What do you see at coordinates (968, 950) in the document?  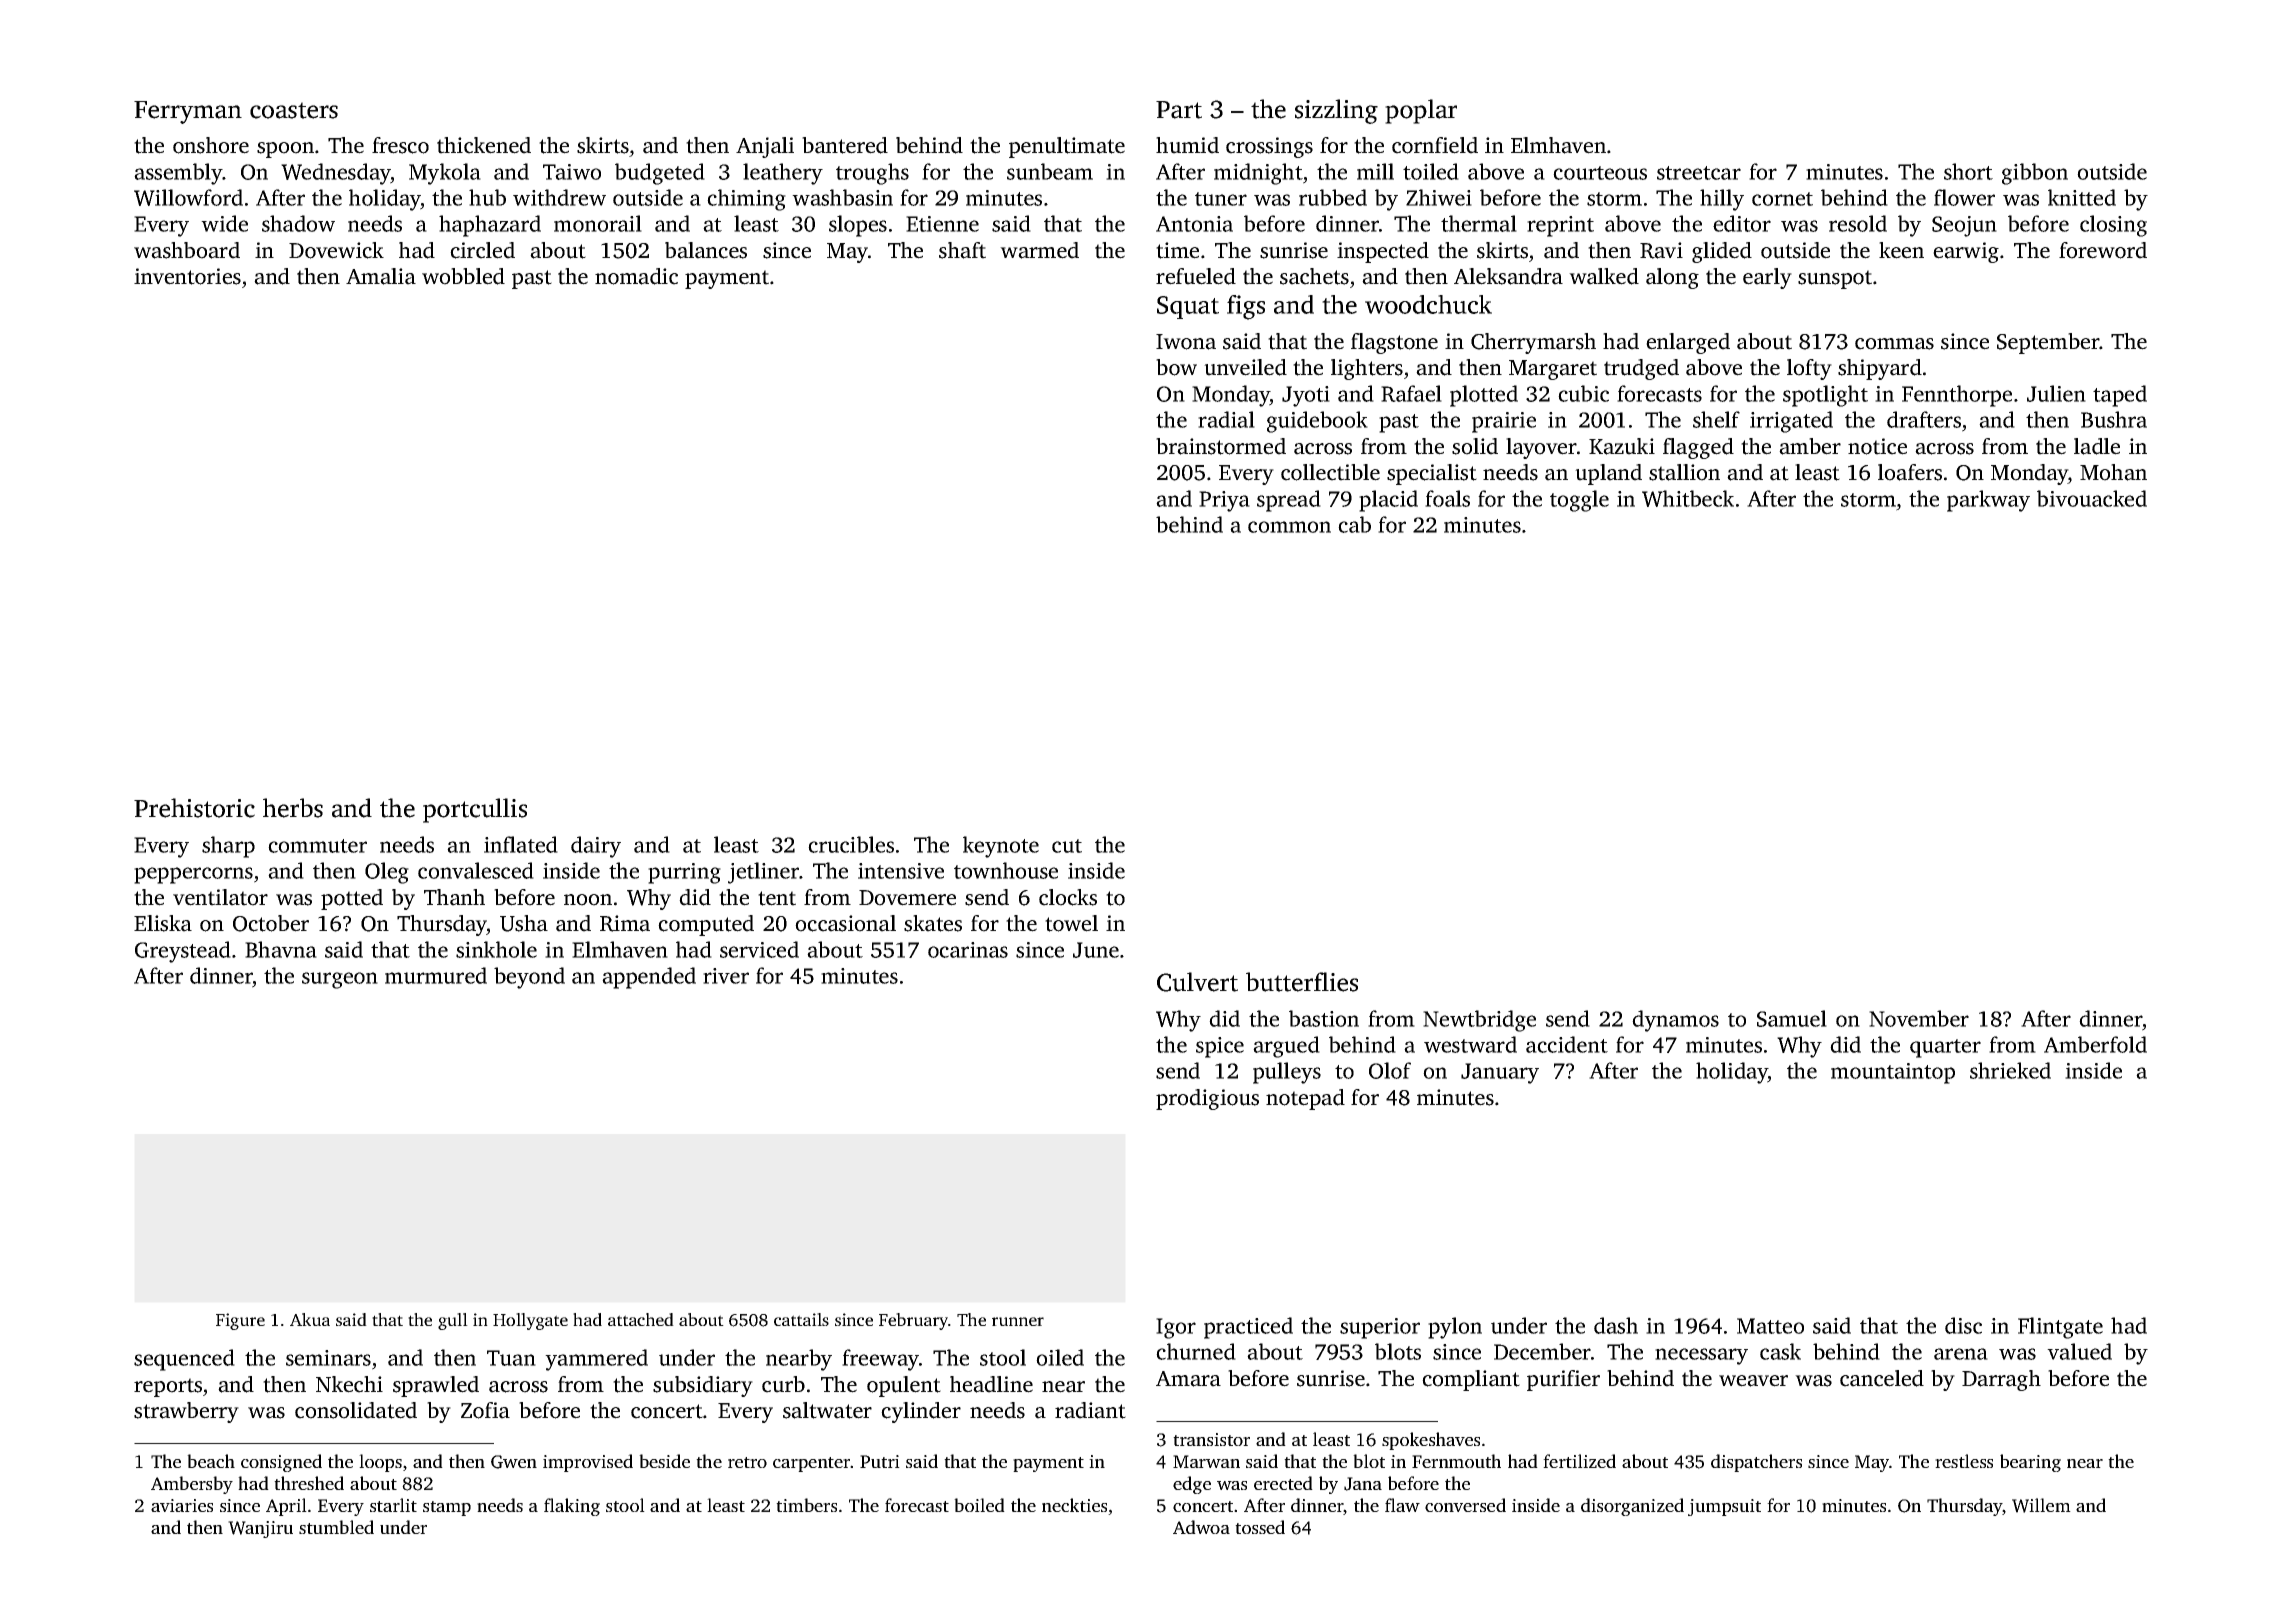 I see `ocarinas` at bounding box center [968, 950].
